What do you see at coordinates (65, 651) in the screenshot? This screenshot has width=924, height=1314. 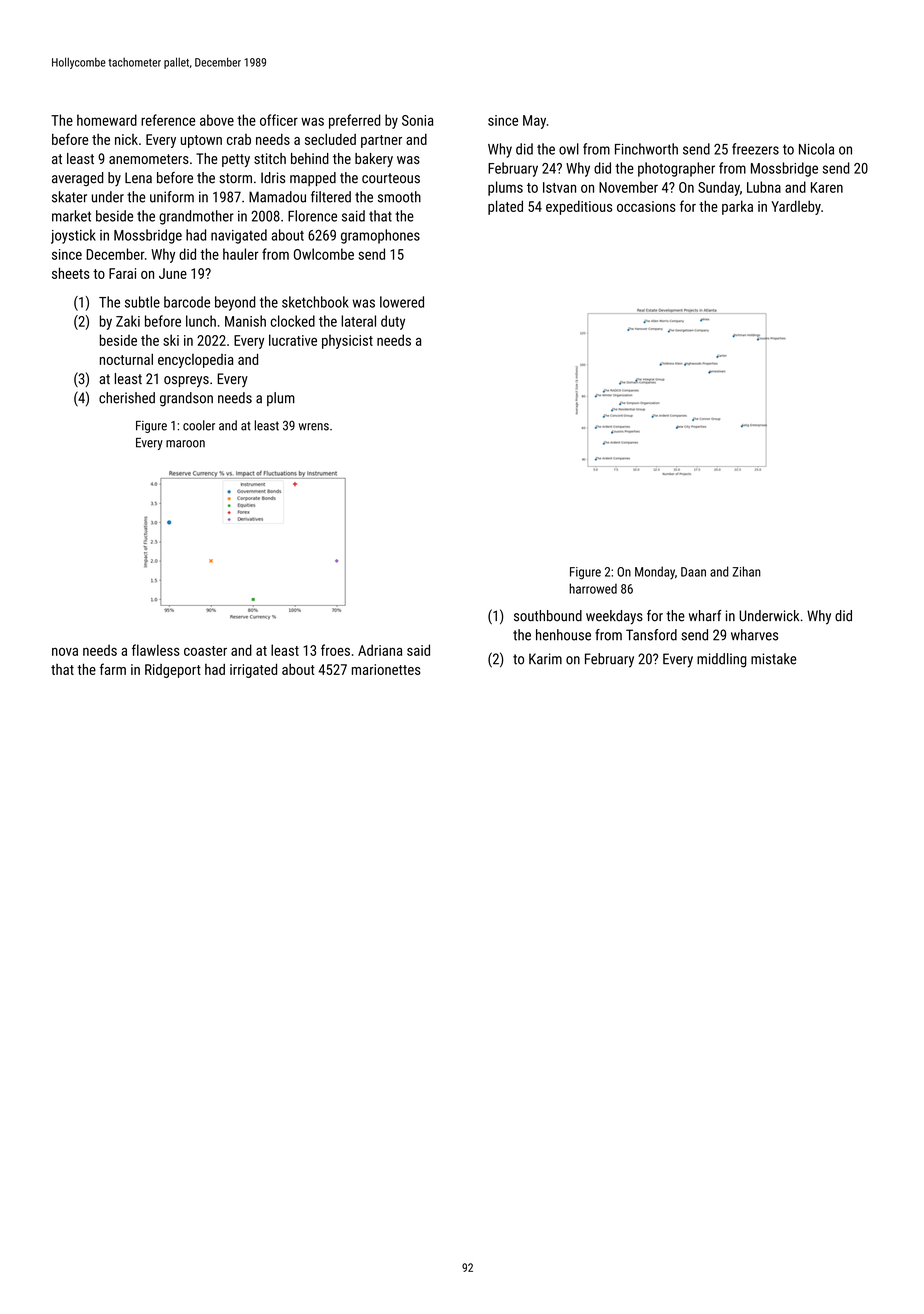 I see `nova` at bounding box center [65, 651].
